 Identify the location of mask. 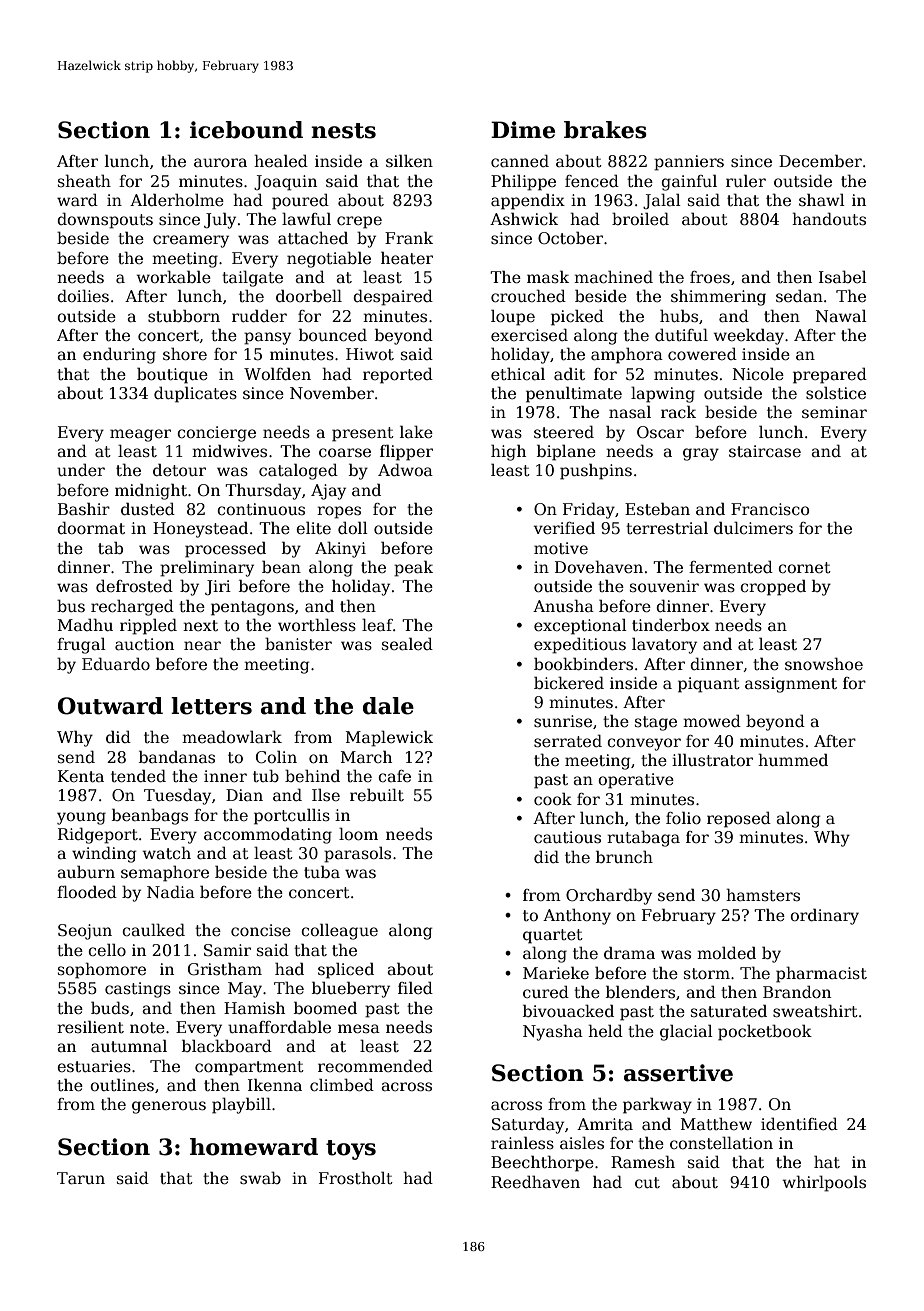
(548, 277).
